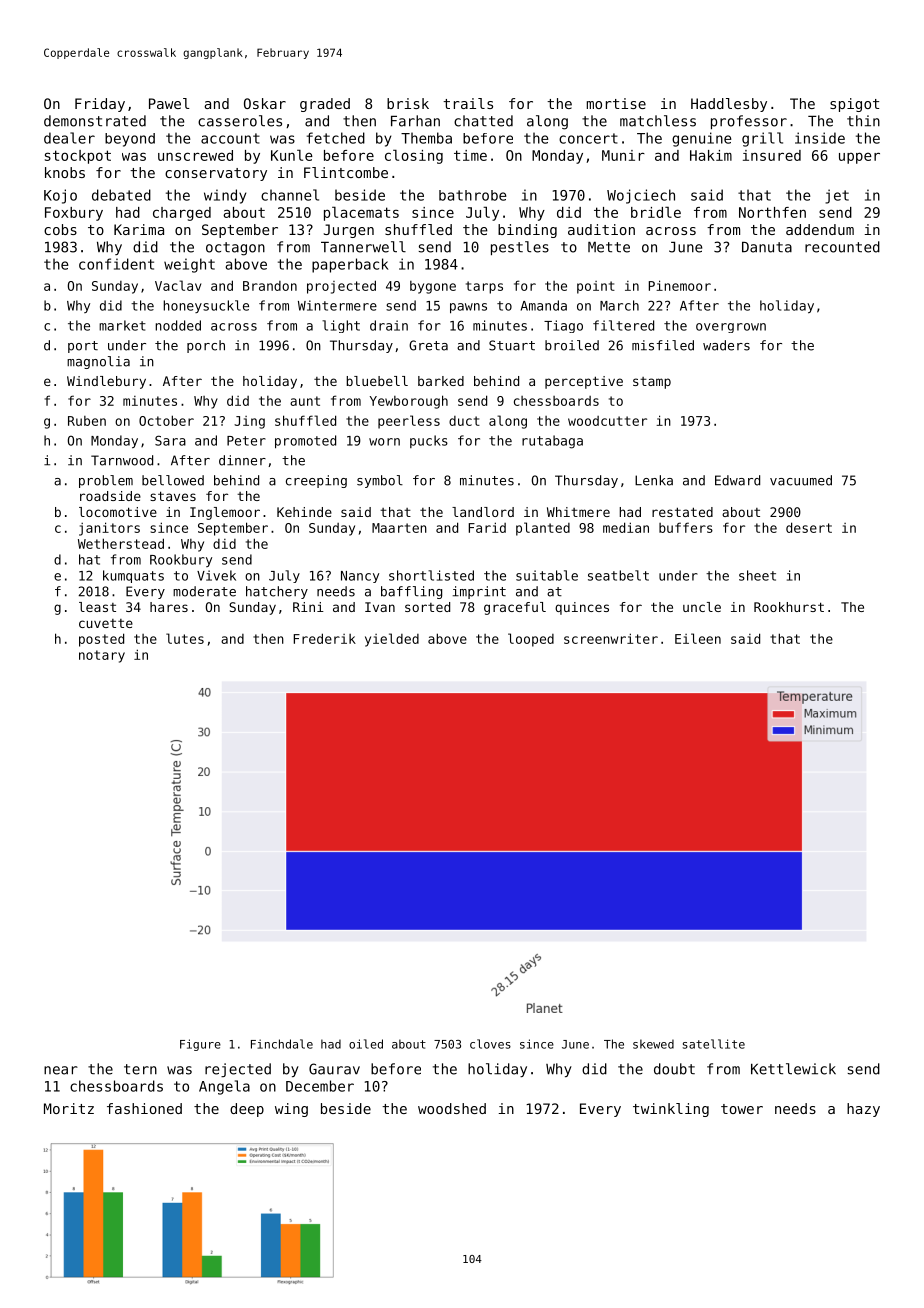 Image resolution: width=924 pixels, height=1308 pixels. I want to click on mortise, so click(616, 103).
